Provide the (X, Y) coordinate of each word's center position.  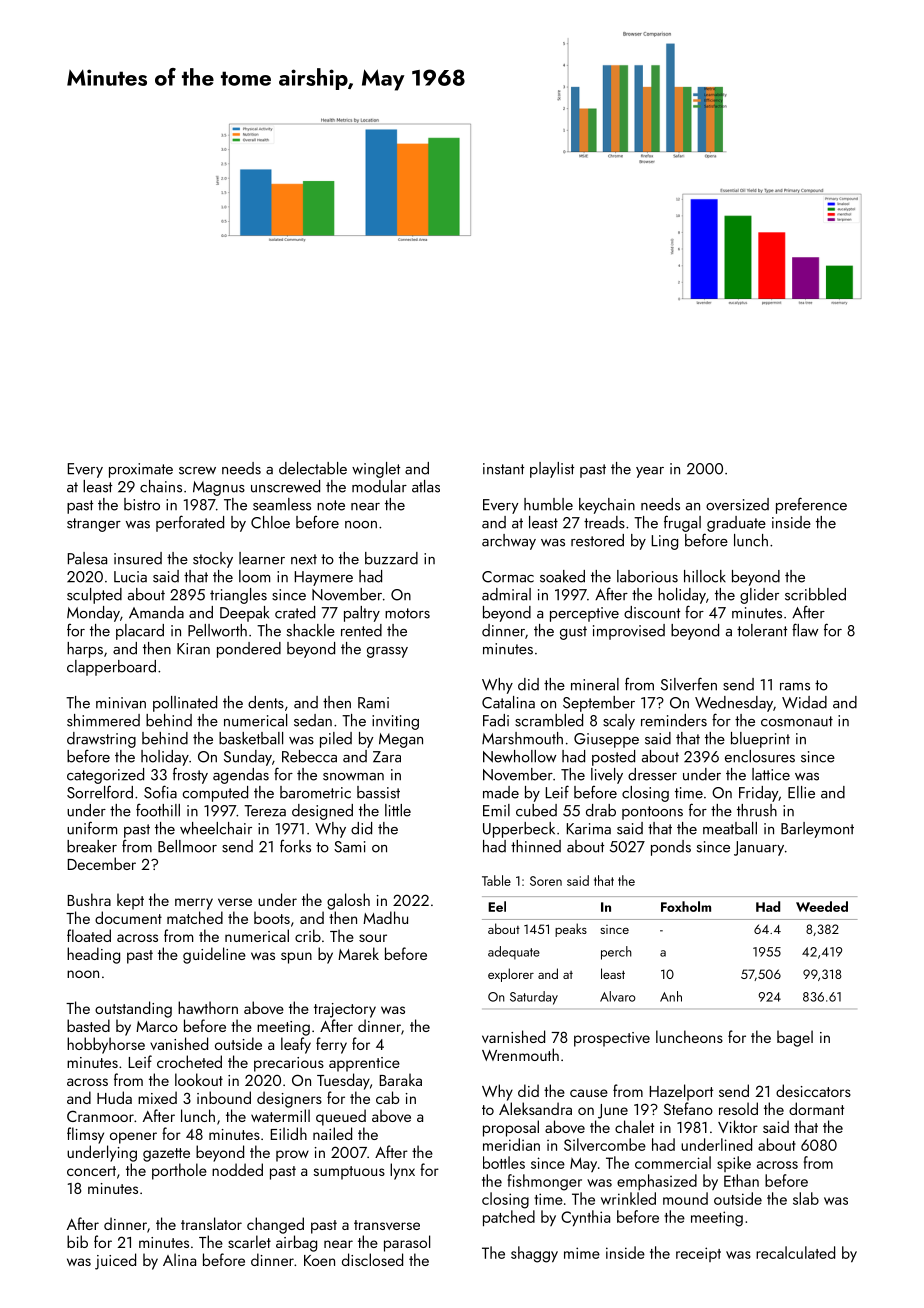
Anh (671, 996)
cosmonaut (797, 721)
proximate (141, 470)
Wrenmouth (520, 1054)
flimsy (85, 1135)
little (398, 810)
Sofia (160, 792)
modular (379, 486)
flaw (805, 630)
